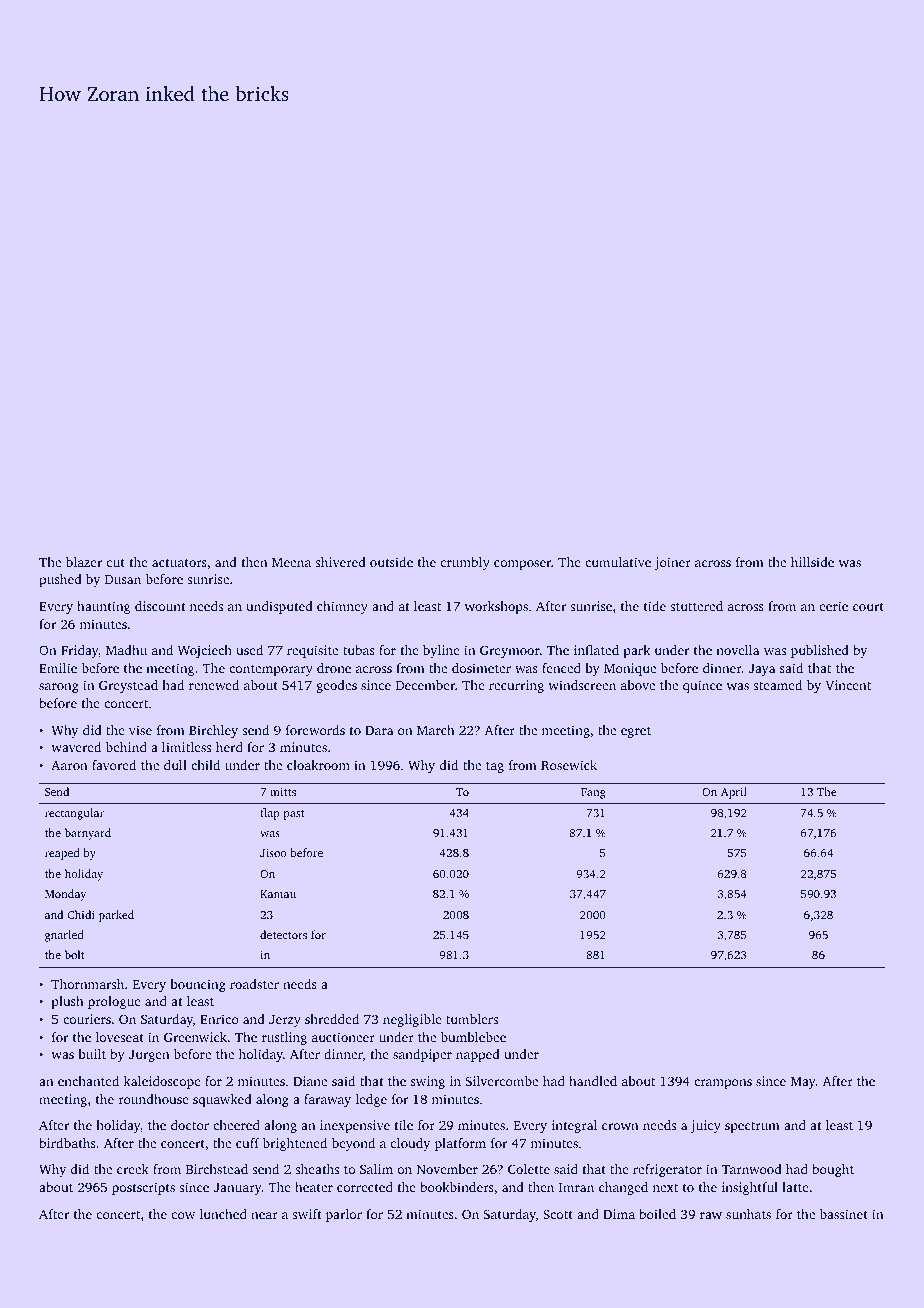 The height and width of the image is (1308, 924). I want to click on cloakroom, so click(318, 765).
